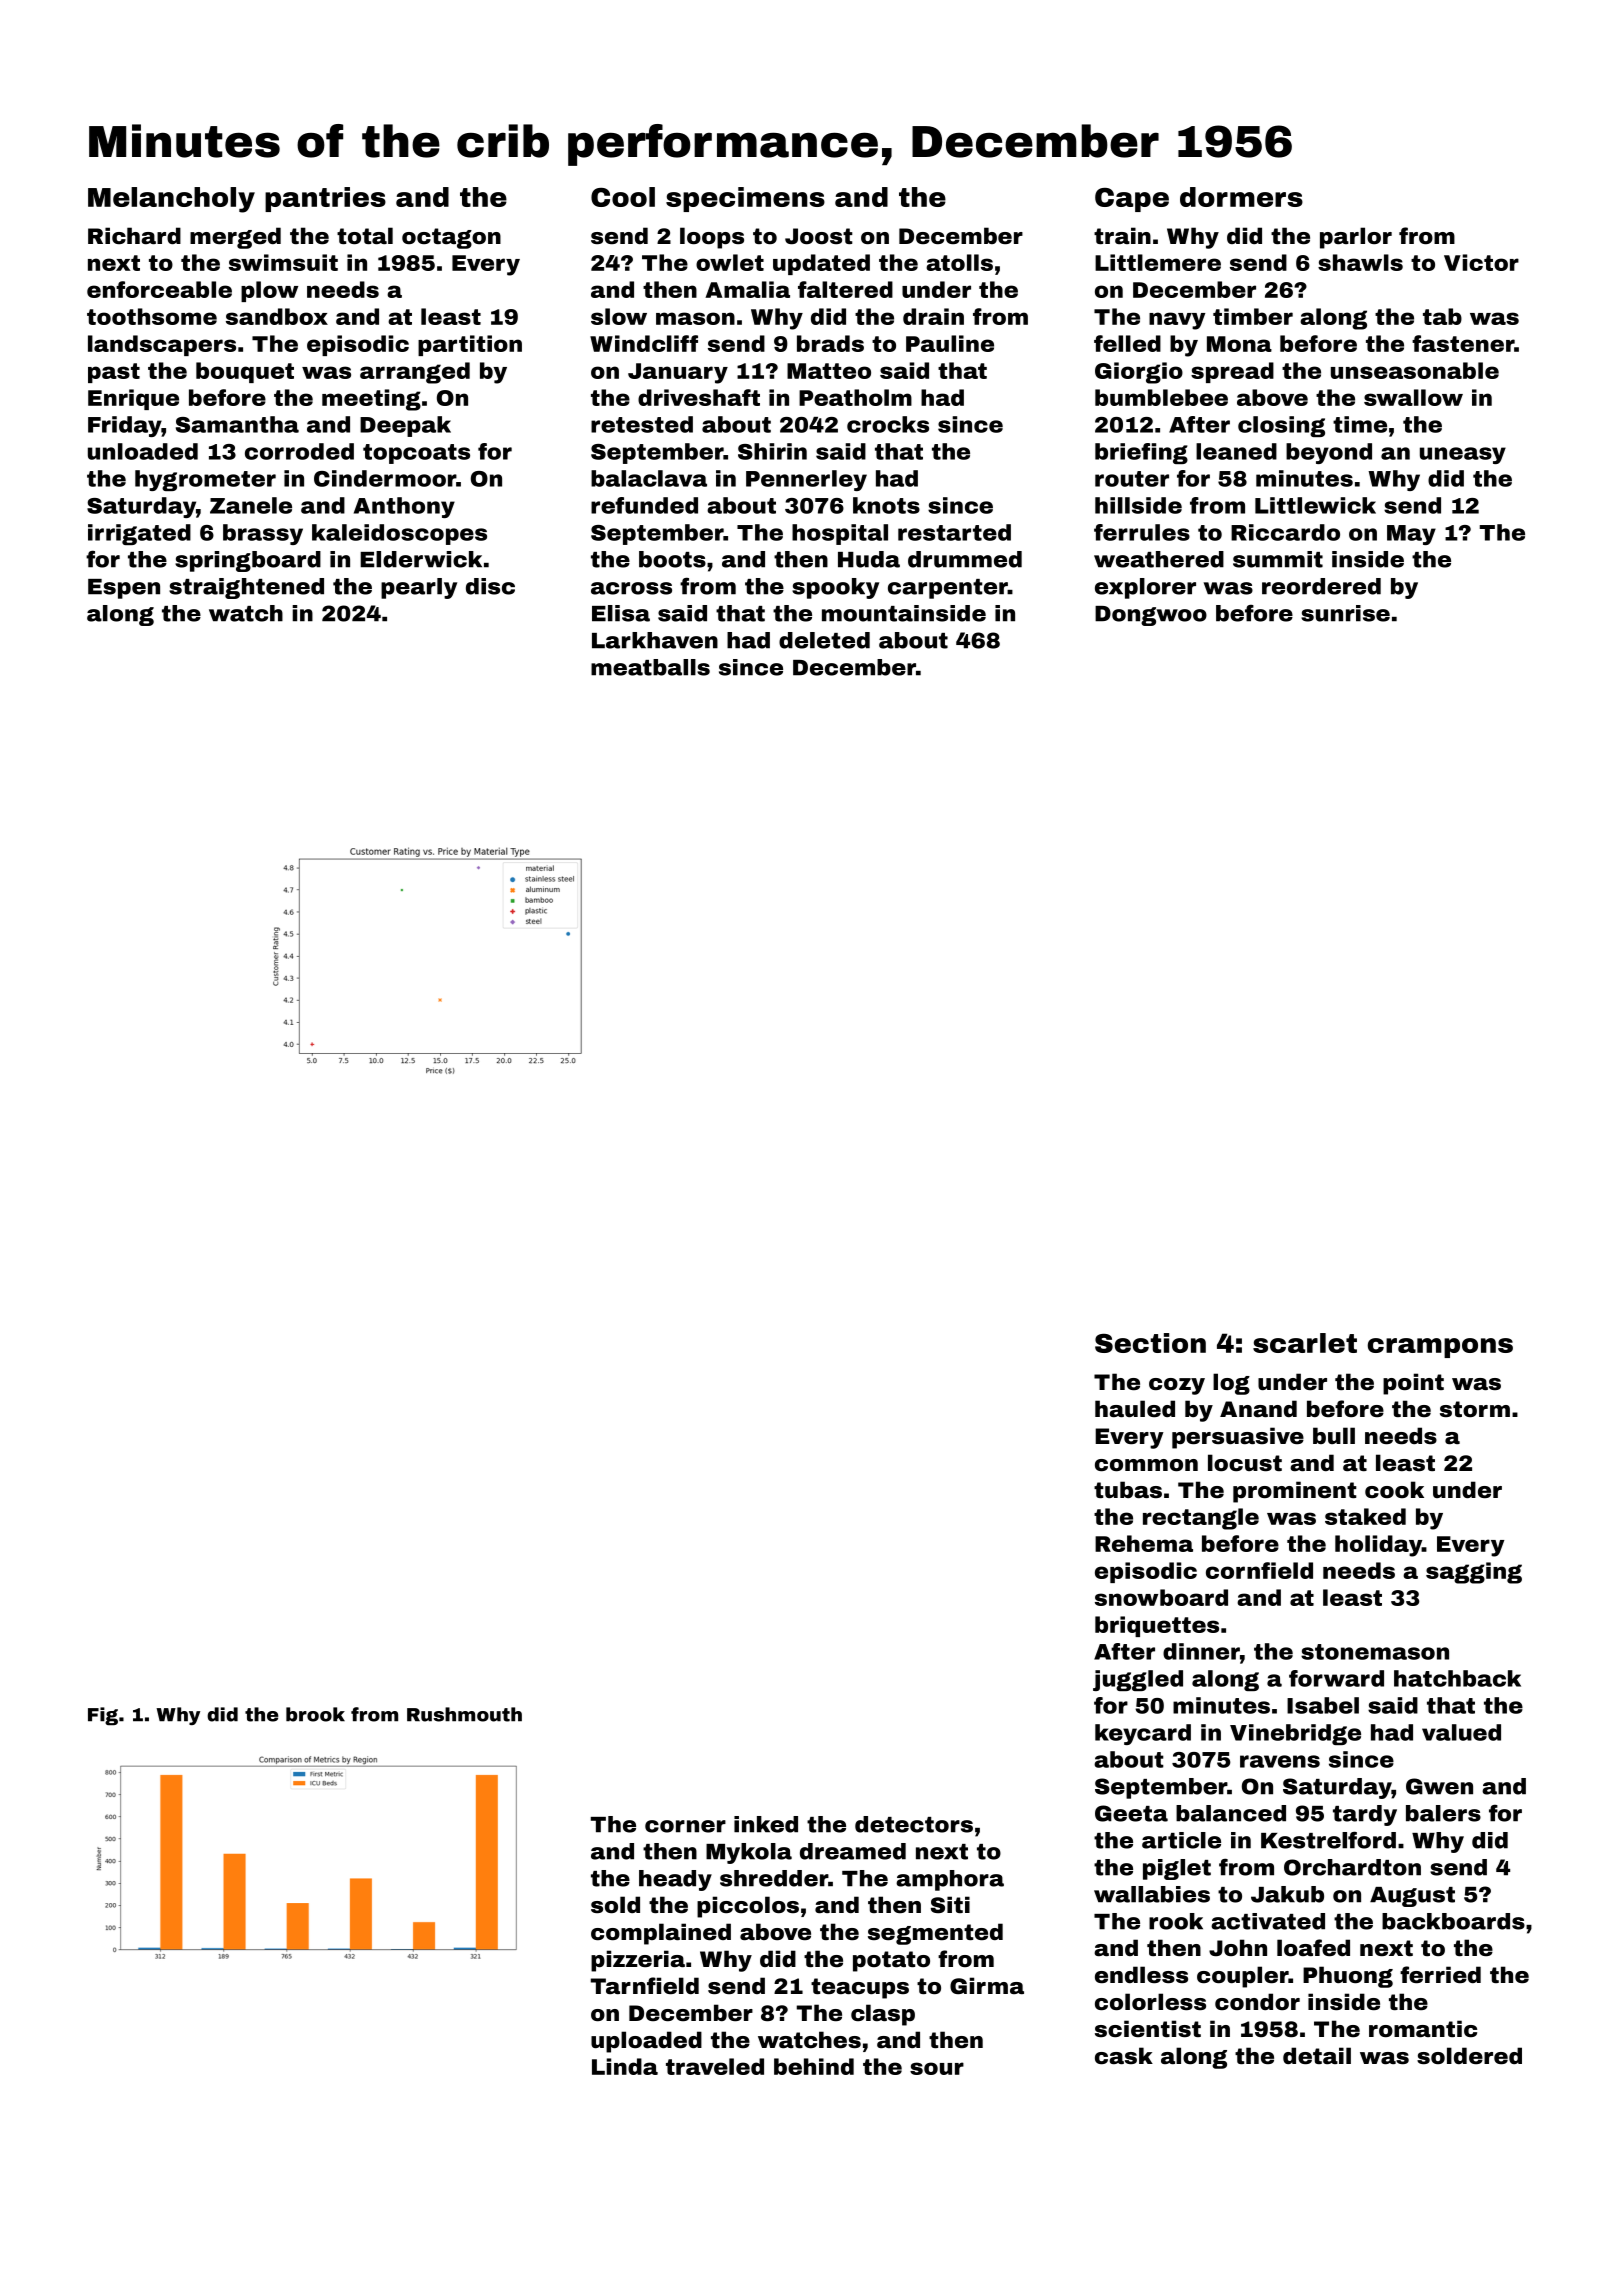 This image has height=2292, width=1620. Describe the element at coordinates (1143, 1734) in the image. I see `keycard` at that location.
